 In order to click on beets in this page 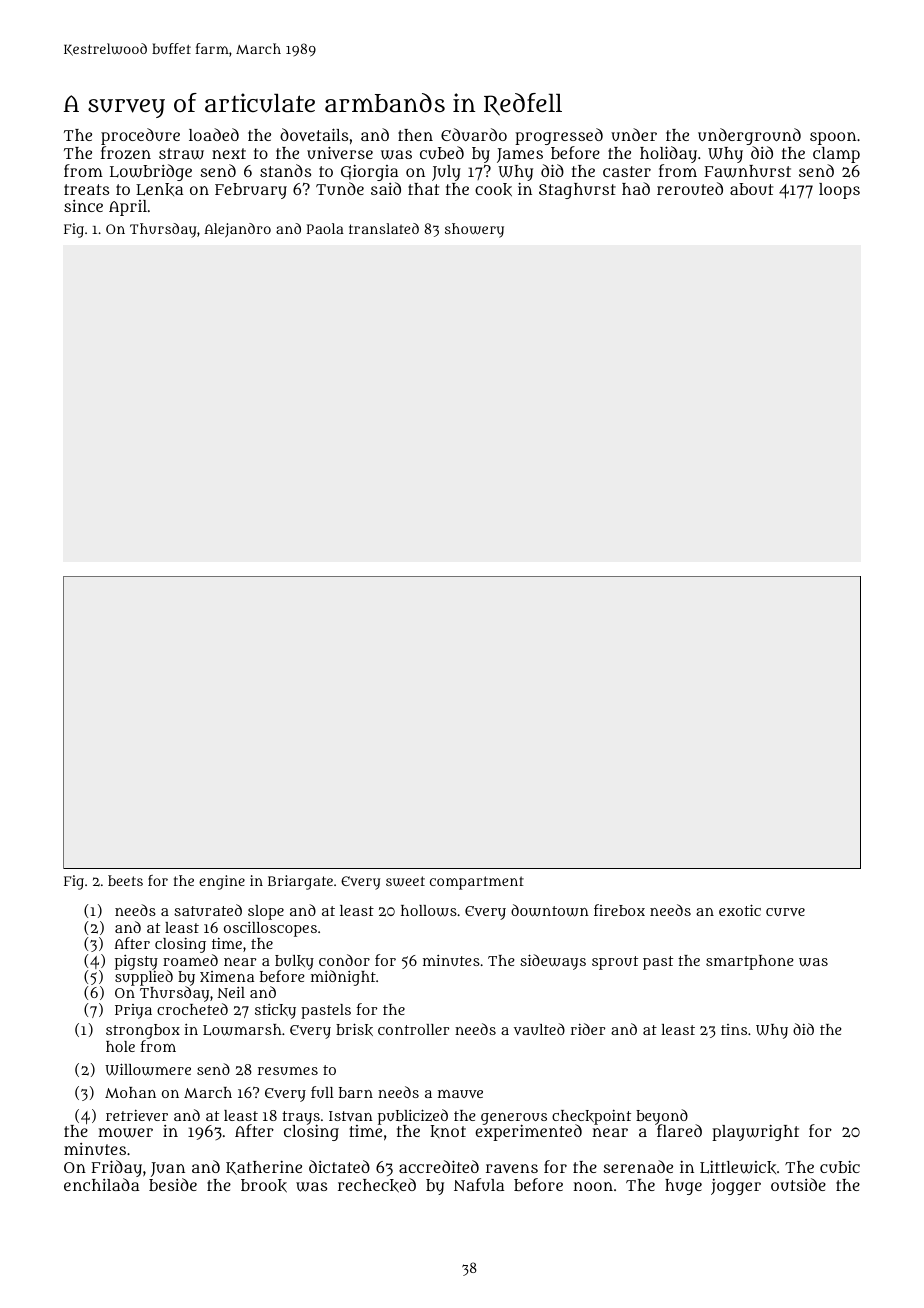, I will do `click(125, 880)`.
